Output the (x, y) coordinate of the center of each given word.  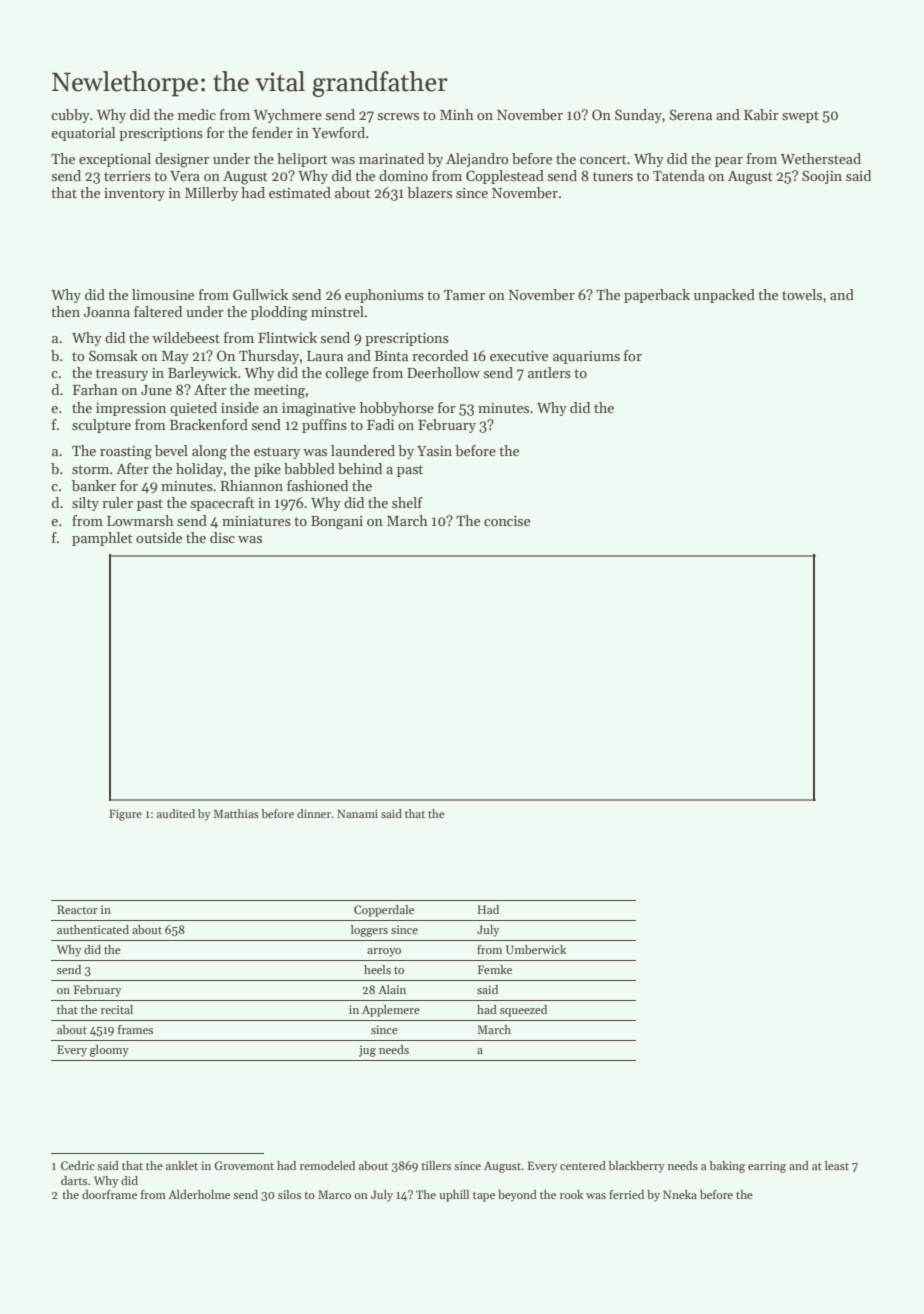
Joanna (107, 312)
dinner (314, 813)
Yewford (338, 132)
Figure (125, 815)
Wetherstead (821, 158)
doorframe (109, 1194)
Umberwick (536, 949)
